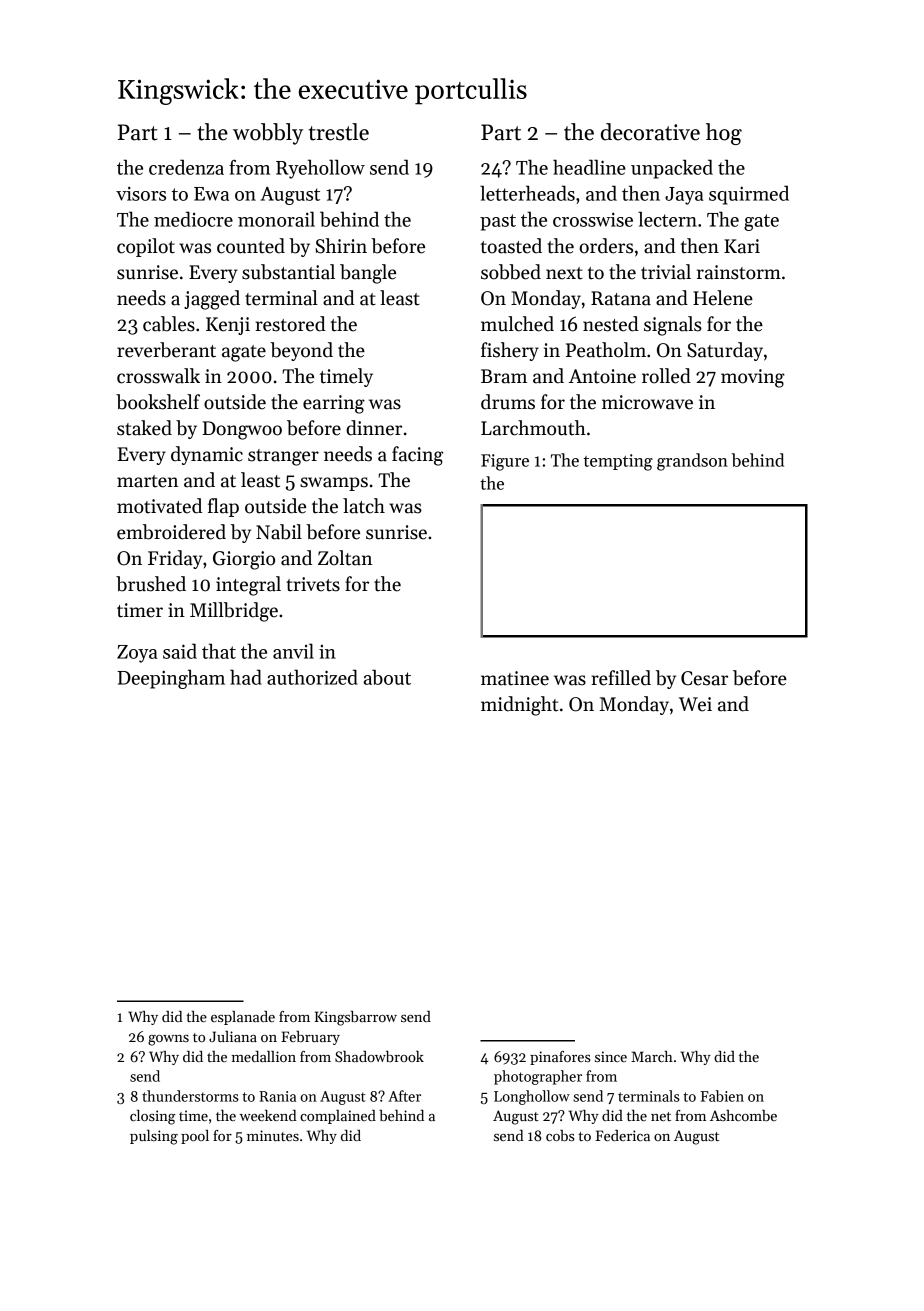 Image resolution: width=924 pixels, height=1311 pixels. Describe the element at coordinates (186, 167) in the page. I see `credenza` at that location.
